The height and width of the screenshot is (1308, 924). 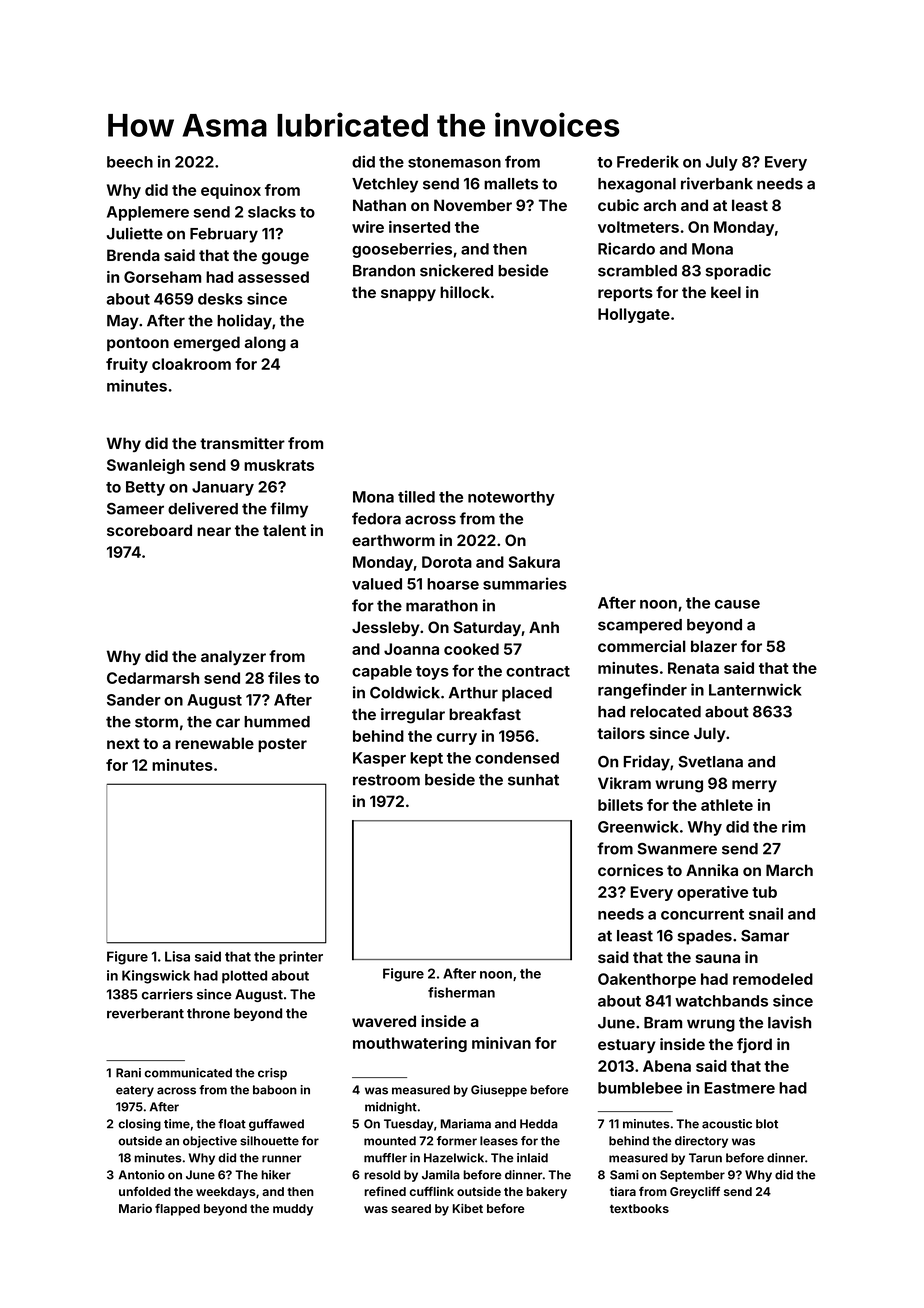 What do you see at coordinates (293, 1210) in the screenshot?
I see `muddy` at bounding box center [293, 1210].
